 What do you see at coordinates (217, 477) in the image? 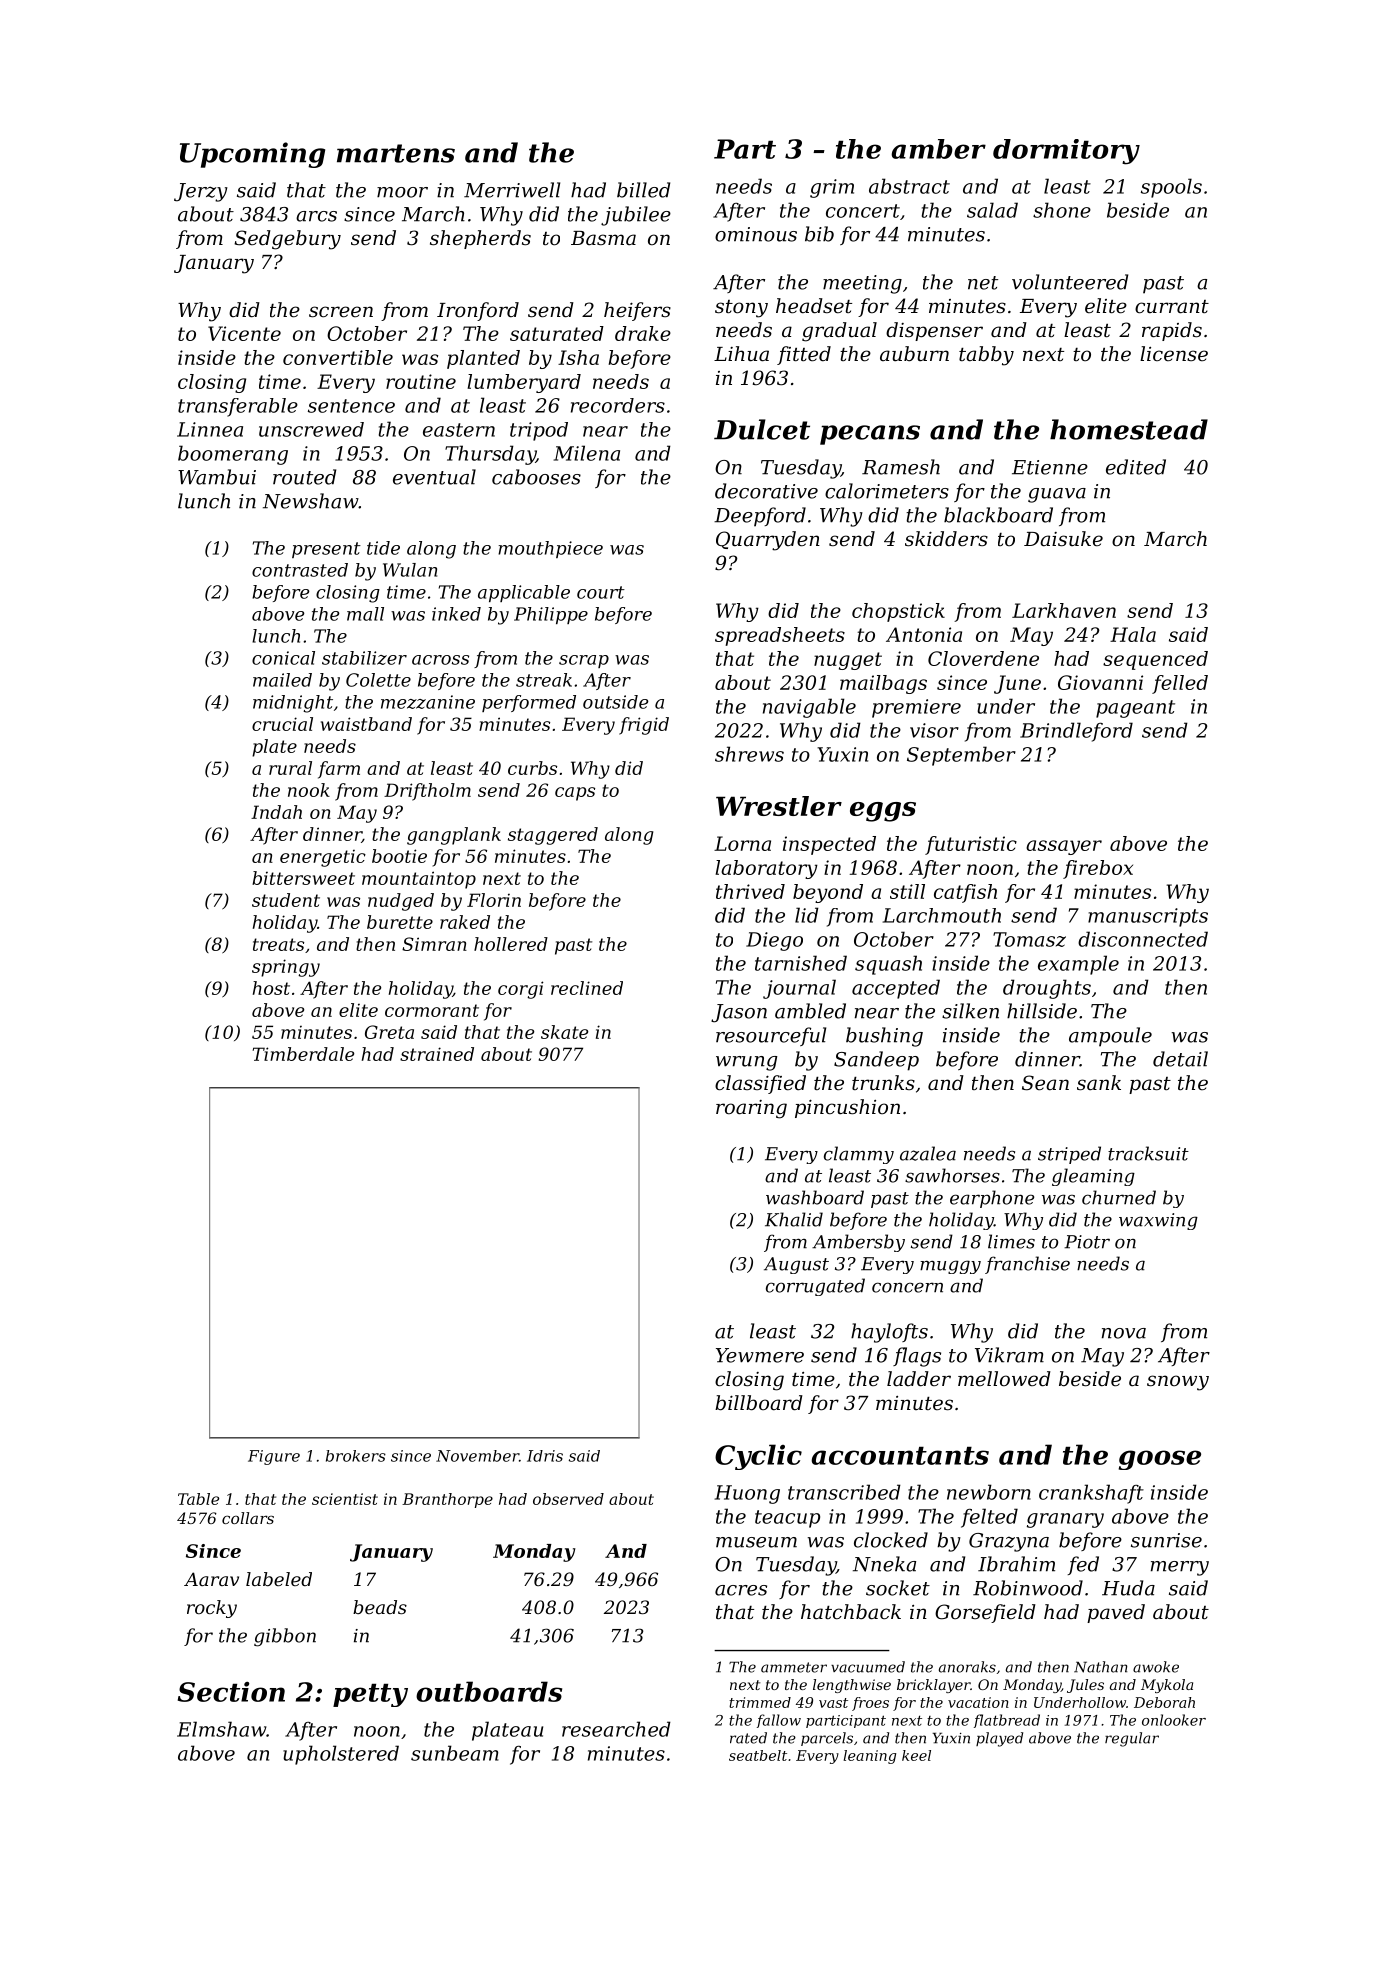
I see `Wambui` at bounding box center [217, 477].
